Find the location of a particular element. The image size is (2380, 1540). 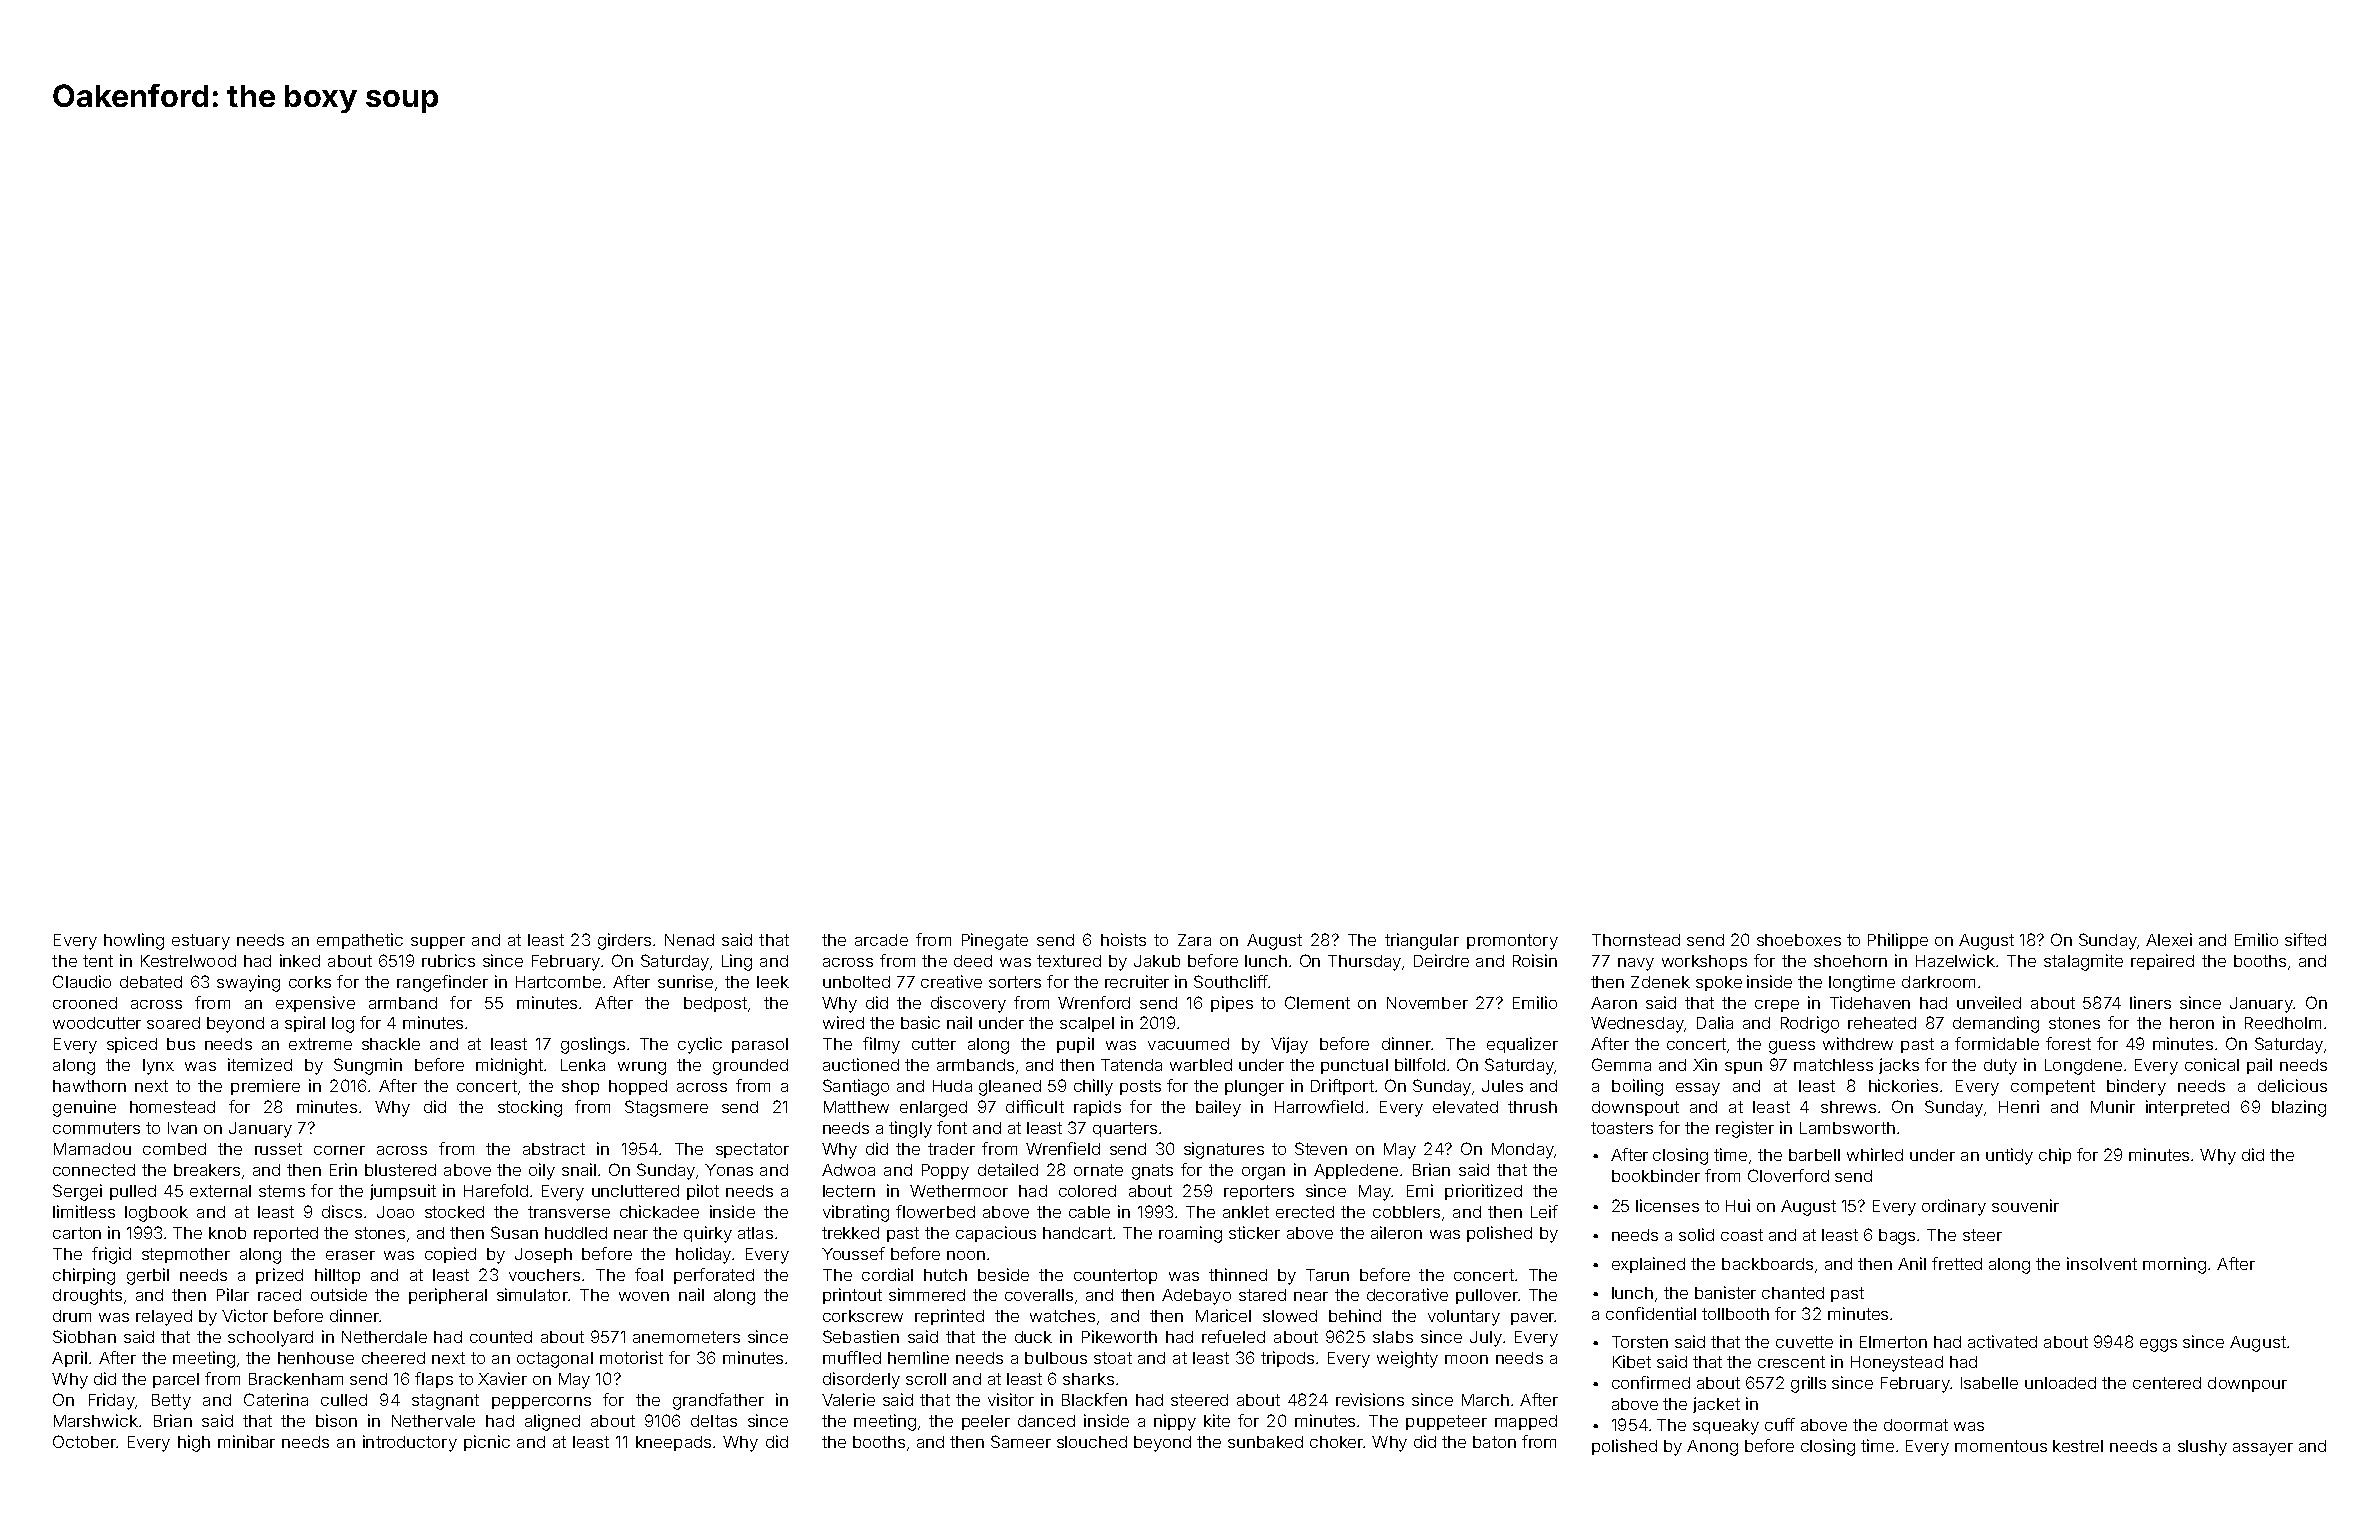

activated is located at coordinates (2002, 1341).
